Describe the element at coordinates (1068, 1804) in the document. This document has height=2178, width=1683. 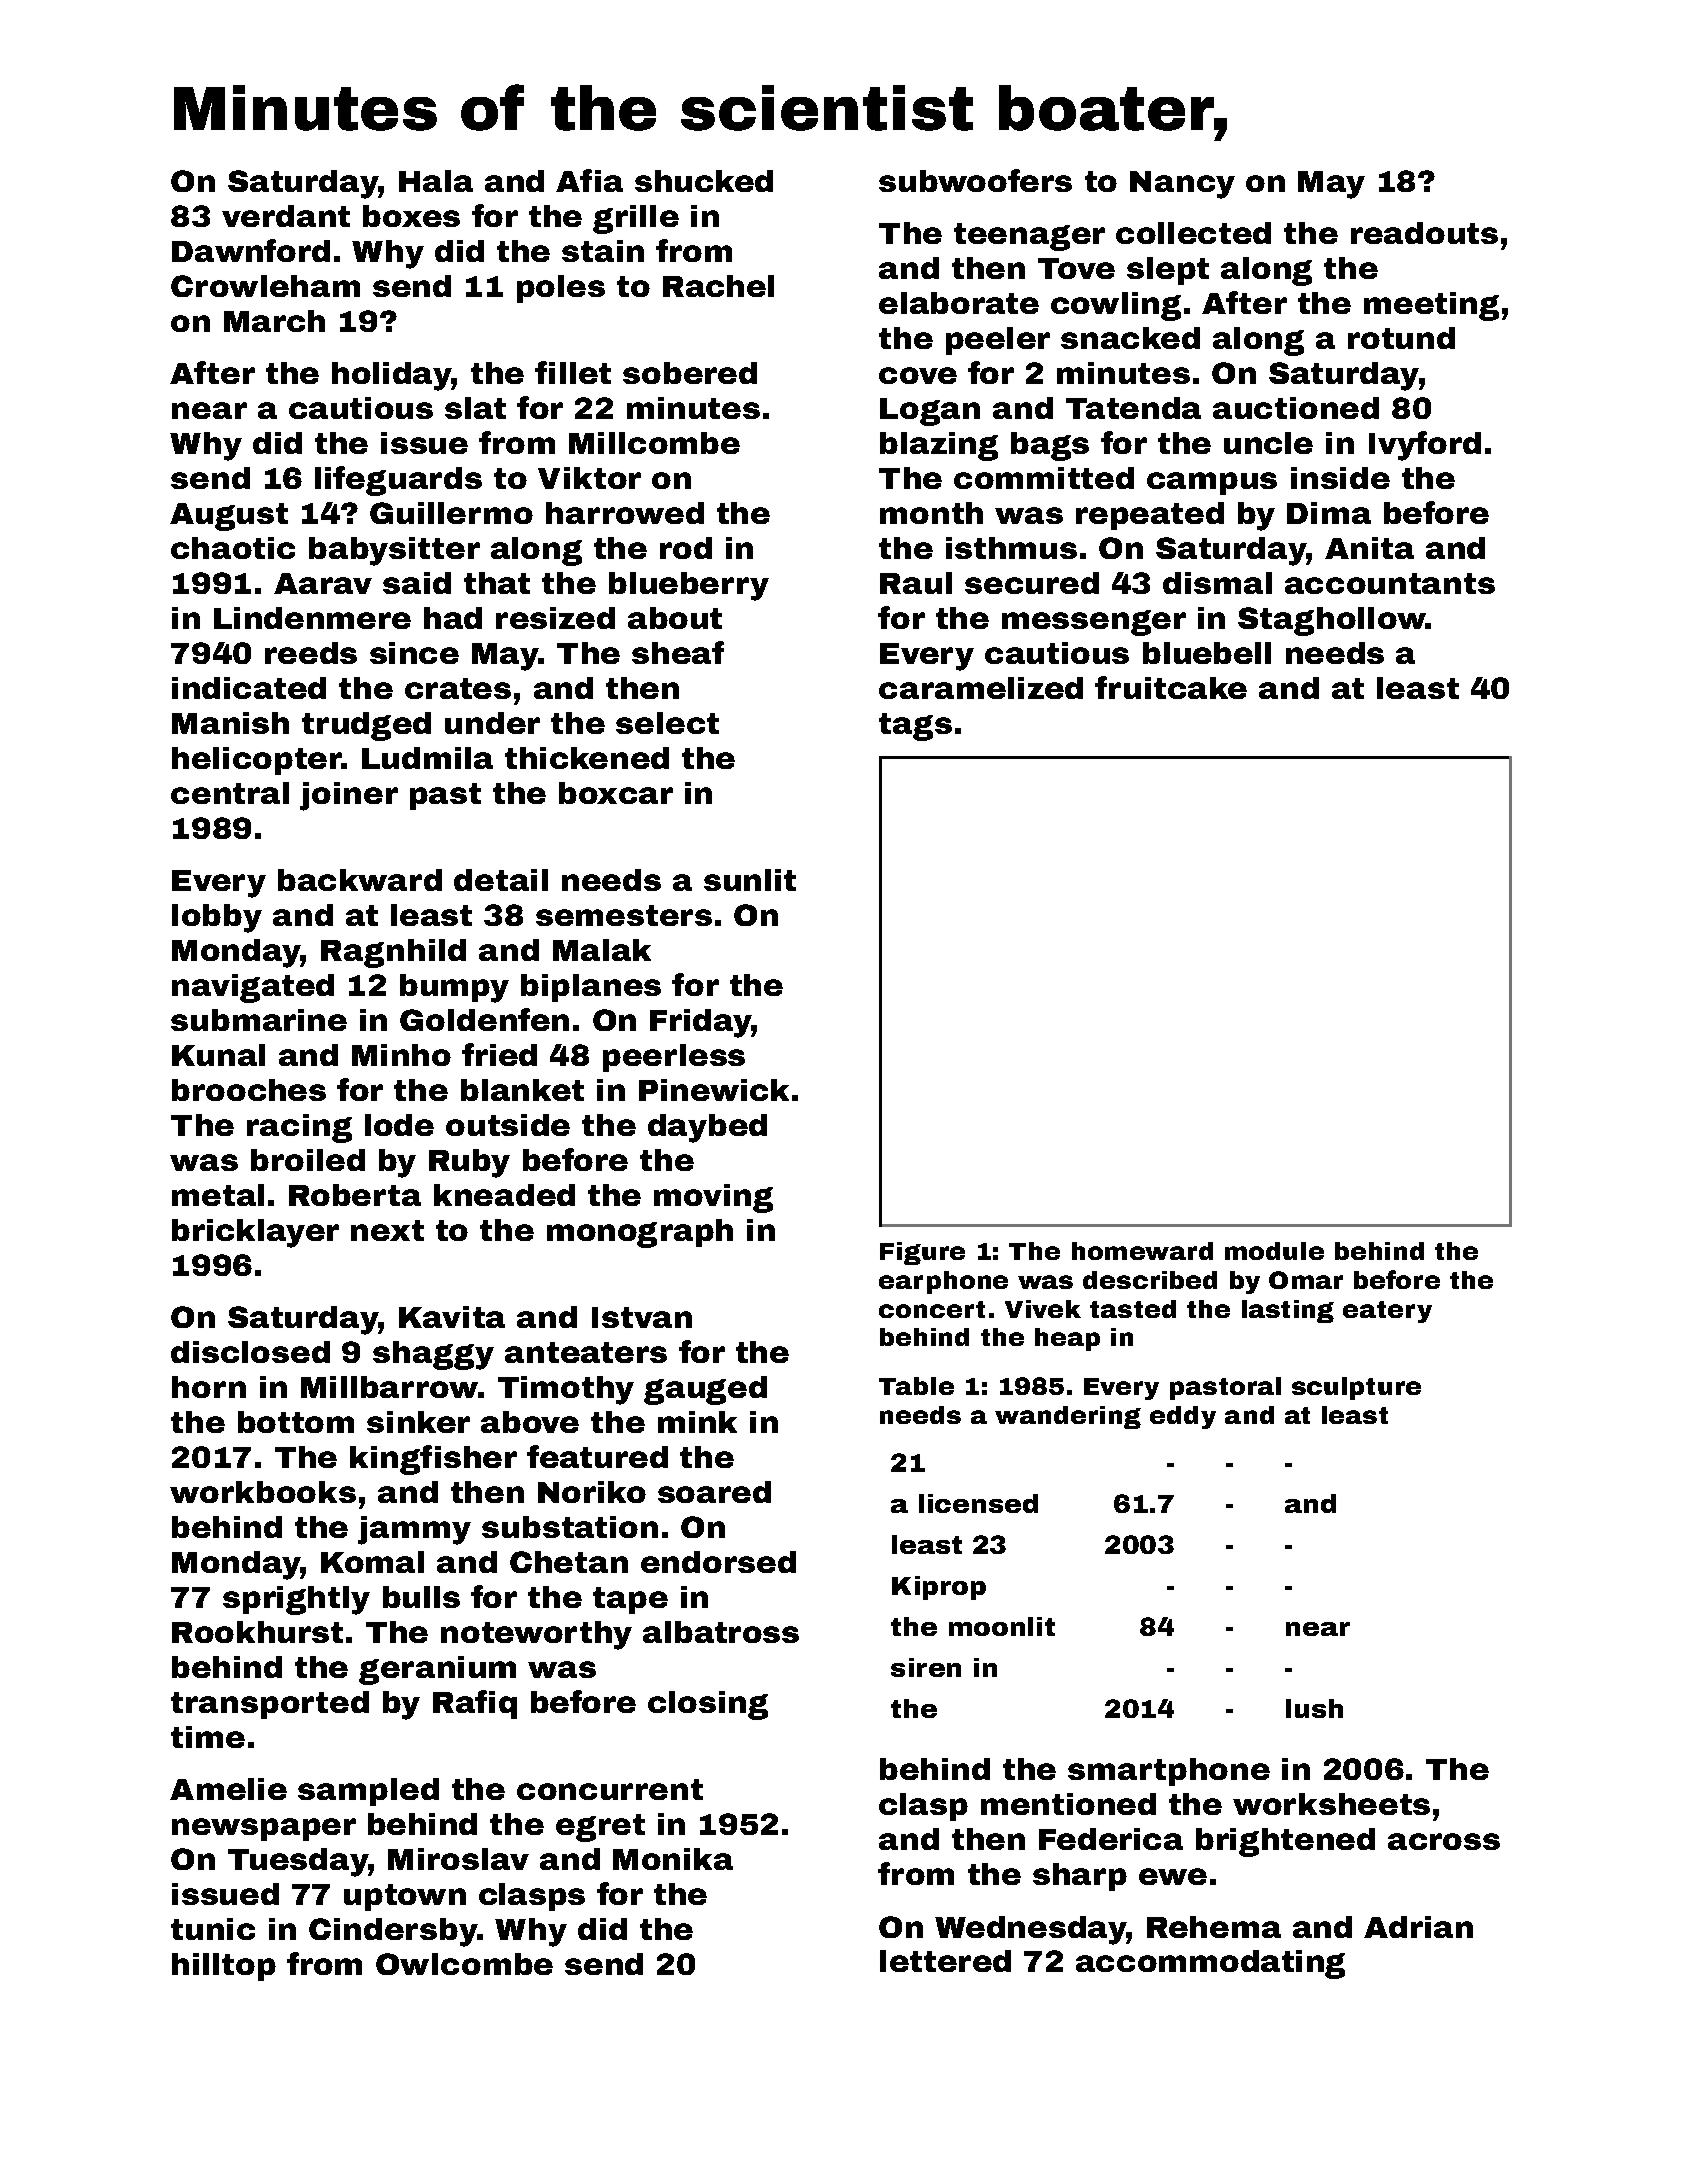
I see `mentioned` at that location.
